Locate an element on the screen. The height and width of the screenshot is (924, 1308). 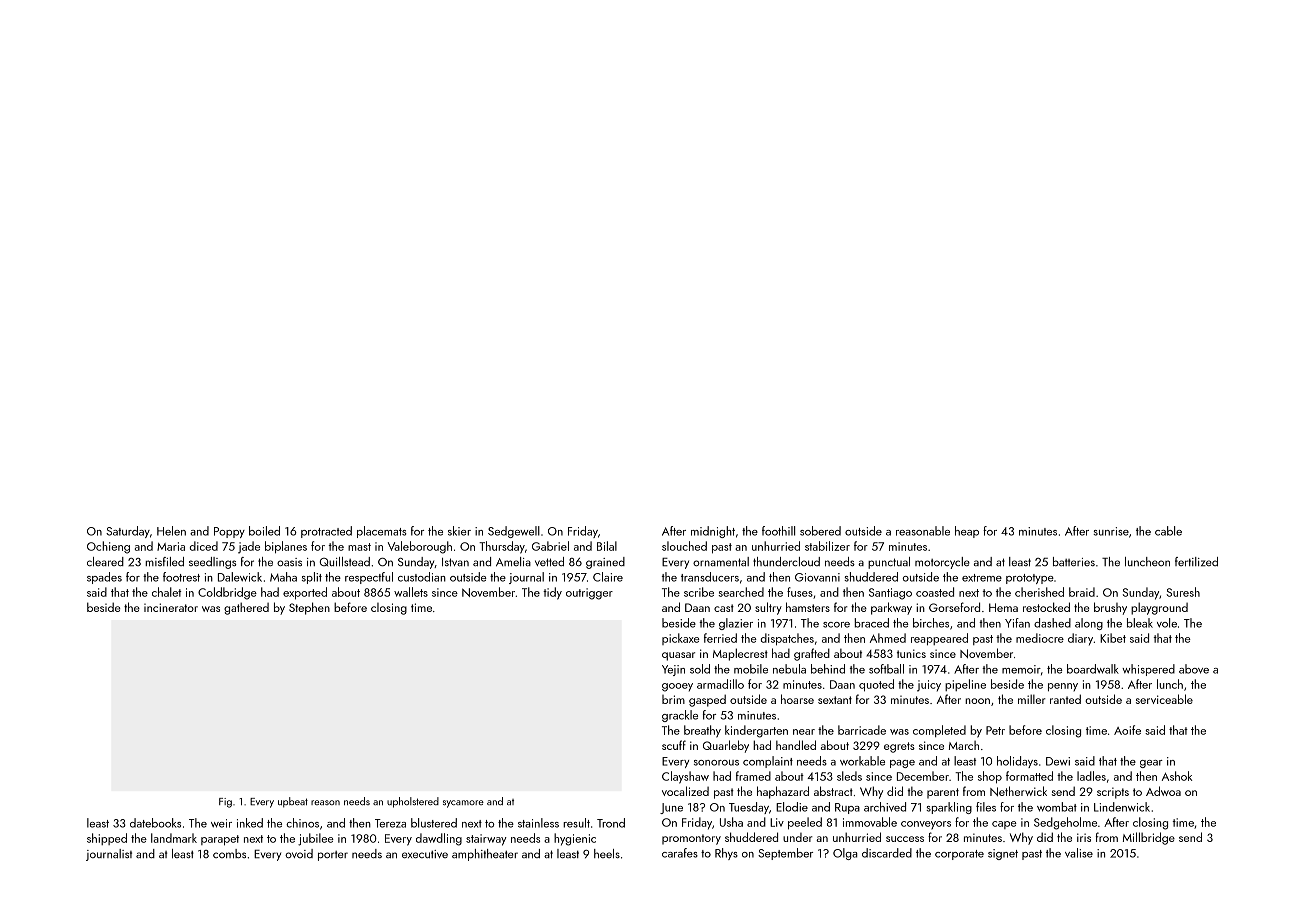
Petr is located at coordinates (995, 730).
